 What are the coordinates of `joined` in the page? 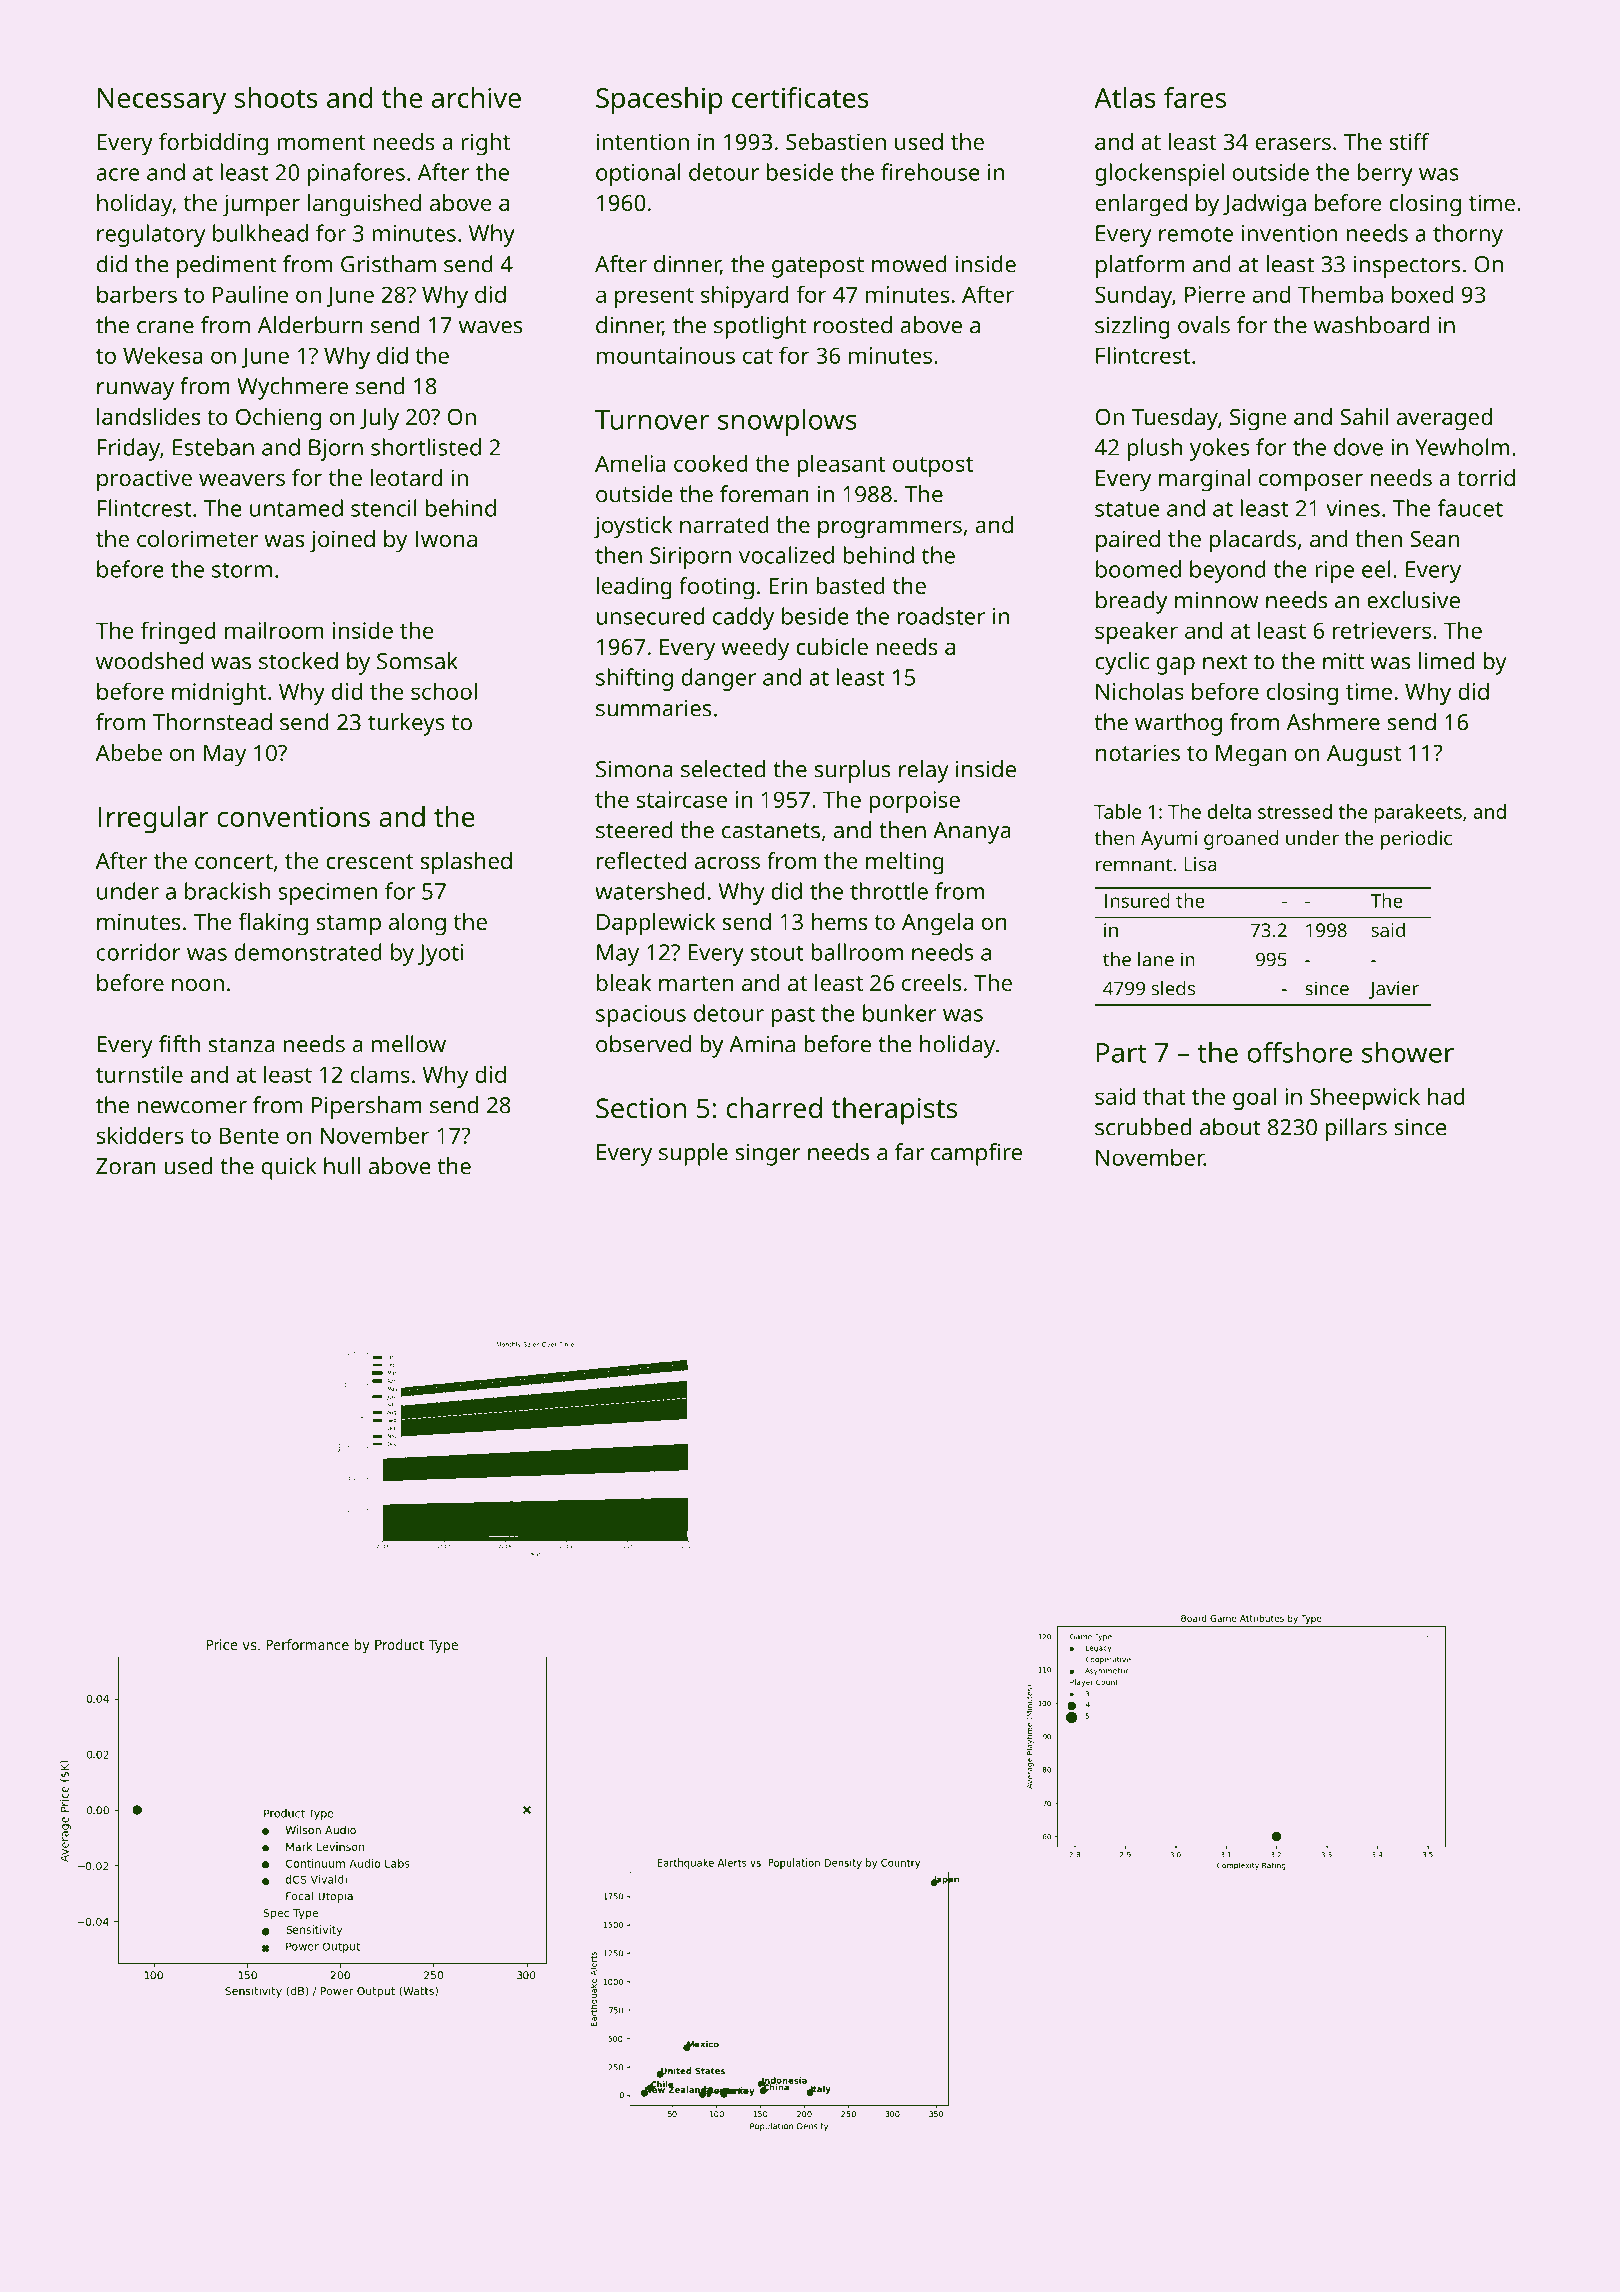 It's located at (342, 541).
